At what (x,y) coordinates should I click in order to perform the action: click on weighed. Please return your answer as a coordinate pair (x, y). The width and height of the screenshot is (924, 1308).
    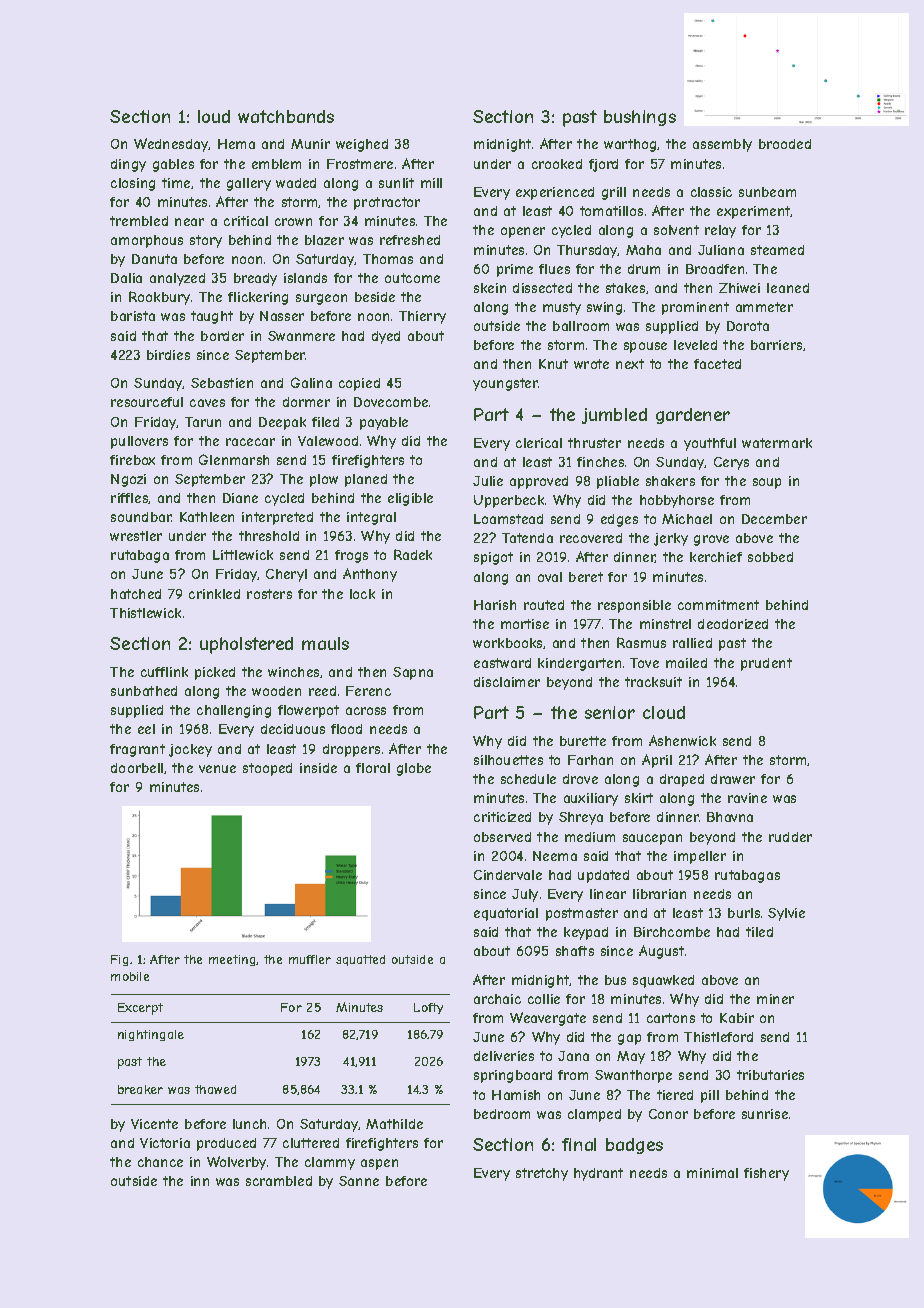
    Looking at the image, I should click on (362, 145).
